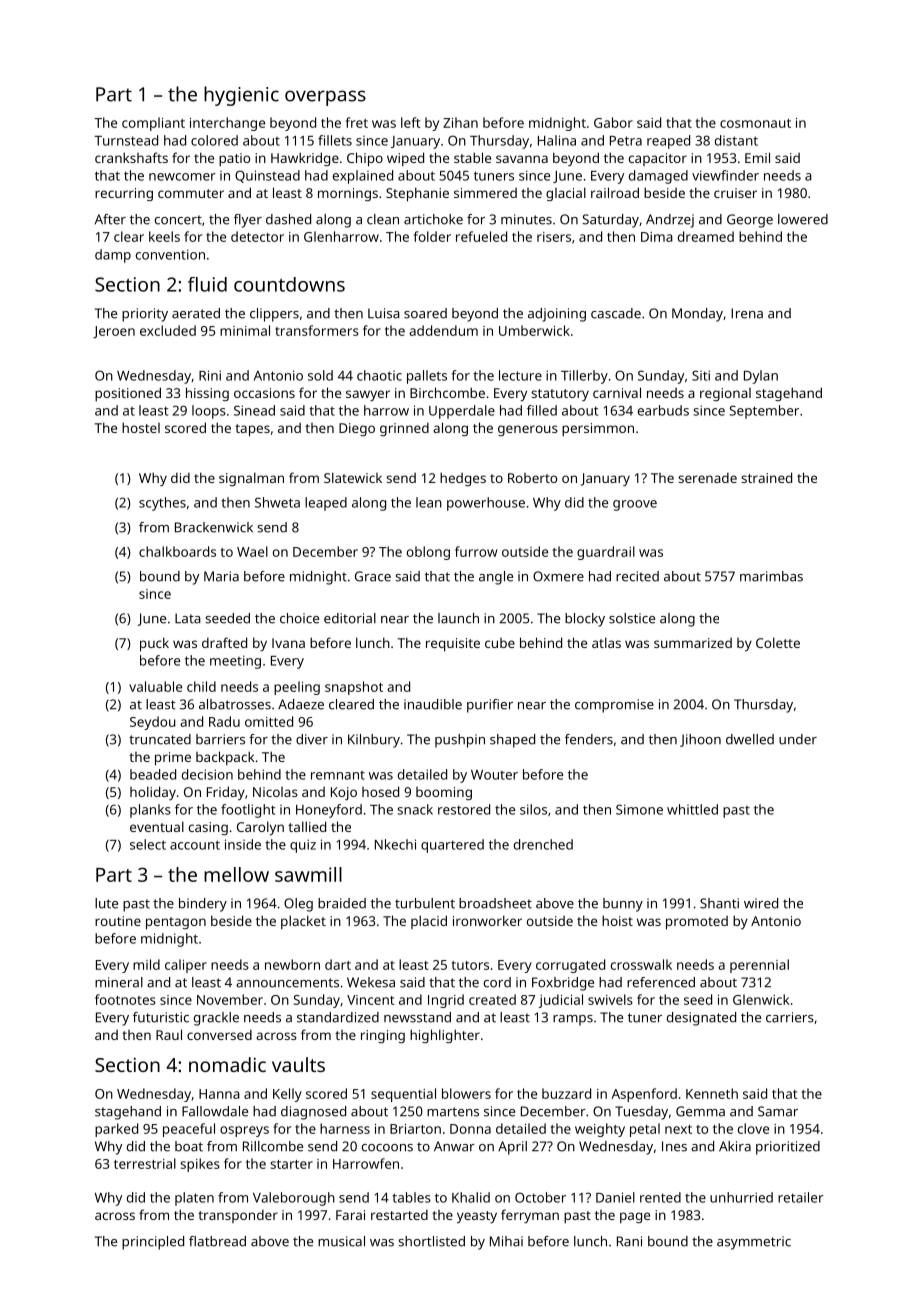  I want to click on regional, so click(725, 394).
